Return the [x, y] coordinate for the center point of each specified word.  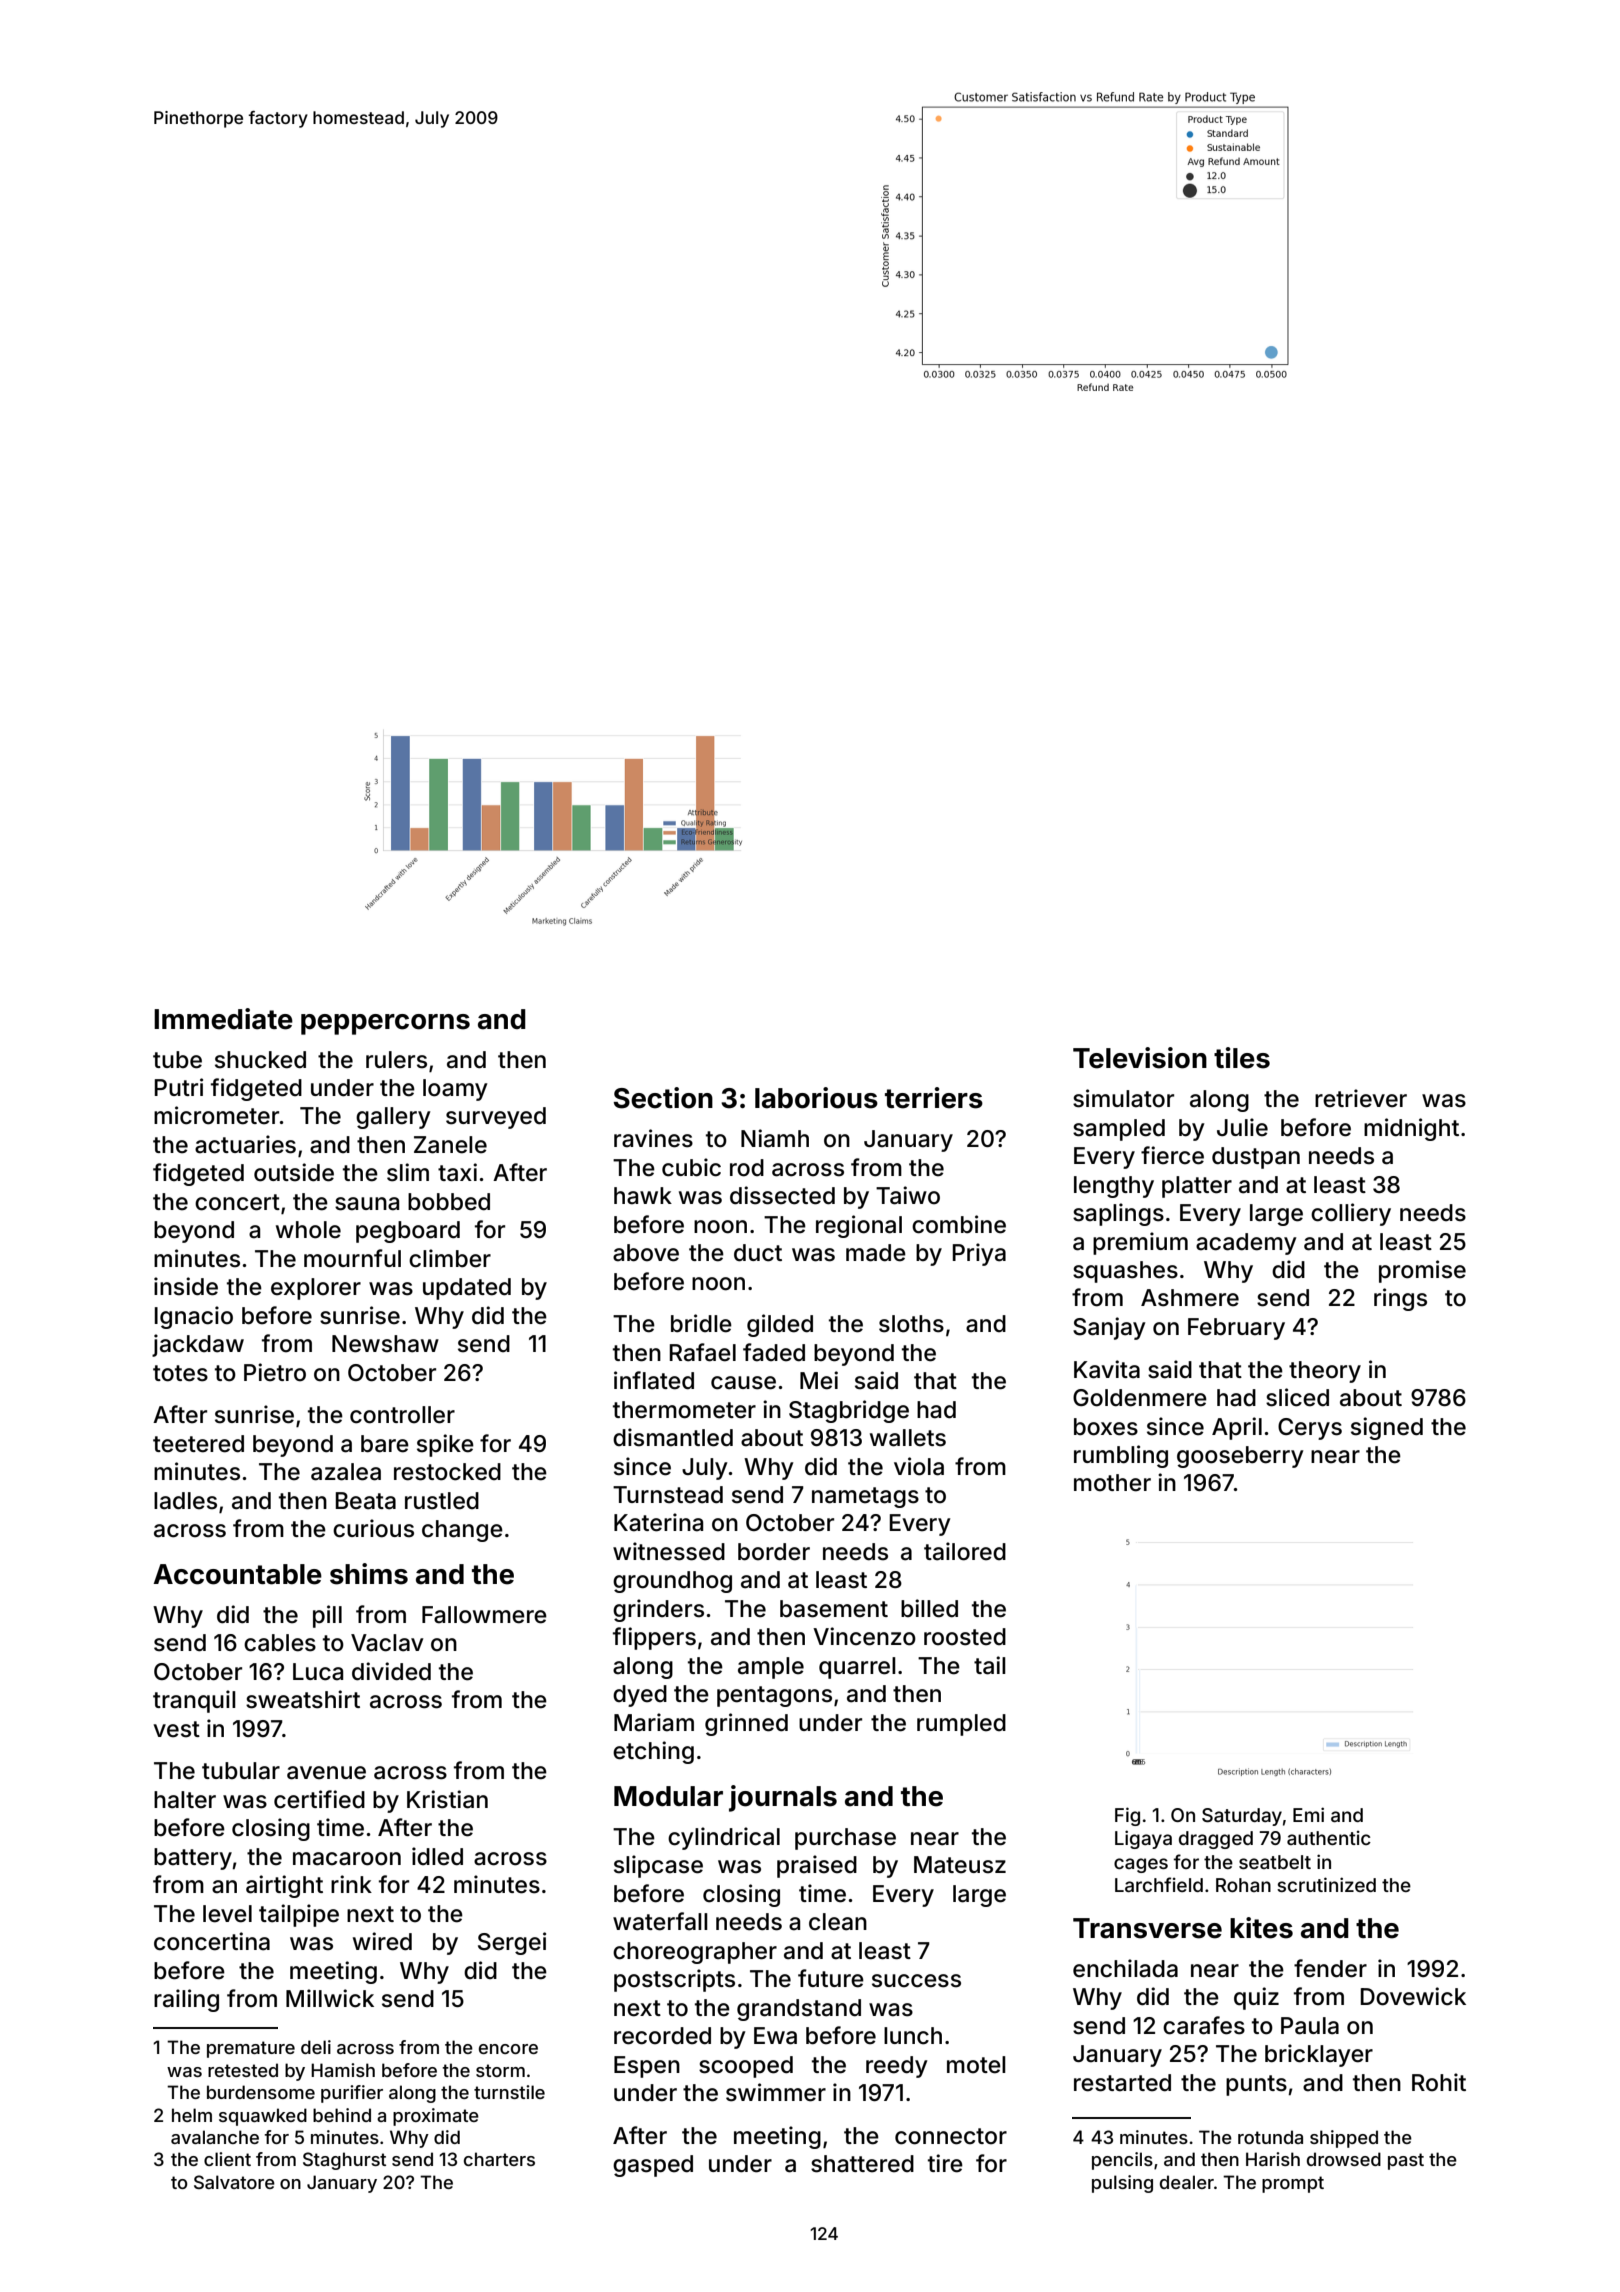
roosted [965, 1637]
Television [1140, 1058]
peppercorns [385, 1024]
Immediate [223, 1019]
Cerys [1310, 1429]
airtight [284, 1886]
